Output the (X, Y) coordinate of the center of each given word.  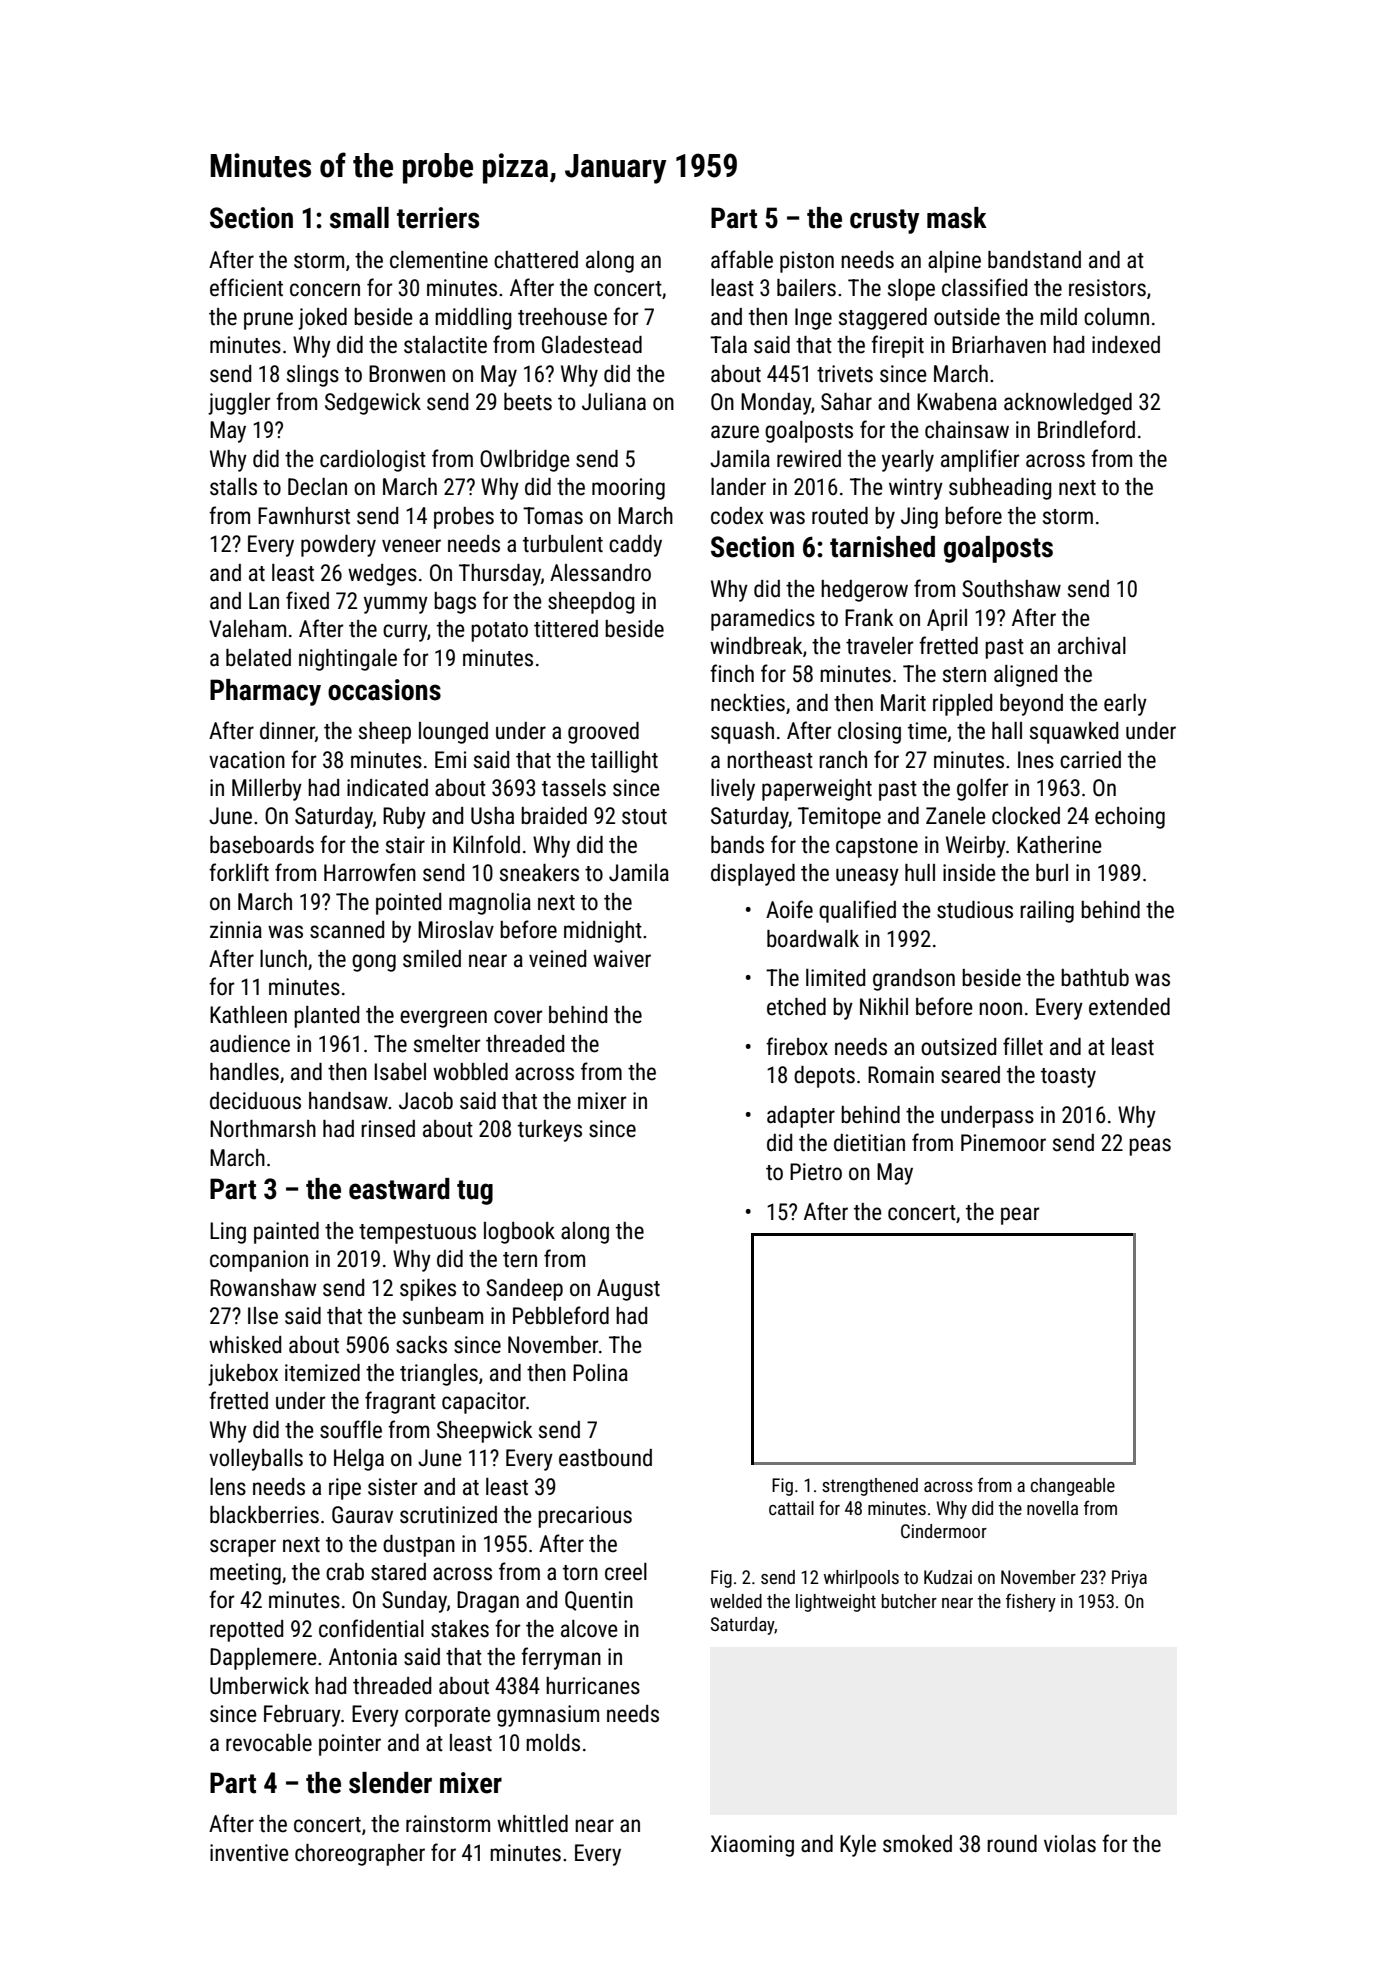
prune (268, 321)
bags (455, 603)
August (628, 1290)
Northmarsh (263, 1129)
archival (1092, 646)
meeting (245, 1574)
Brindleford (1086, 429)
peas (1150, 1147)
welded (736, 1601)
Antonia (363, 1657)
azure (735, 432)
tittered (566, 629)
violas (1070, 1844)
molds (553, 1743)
